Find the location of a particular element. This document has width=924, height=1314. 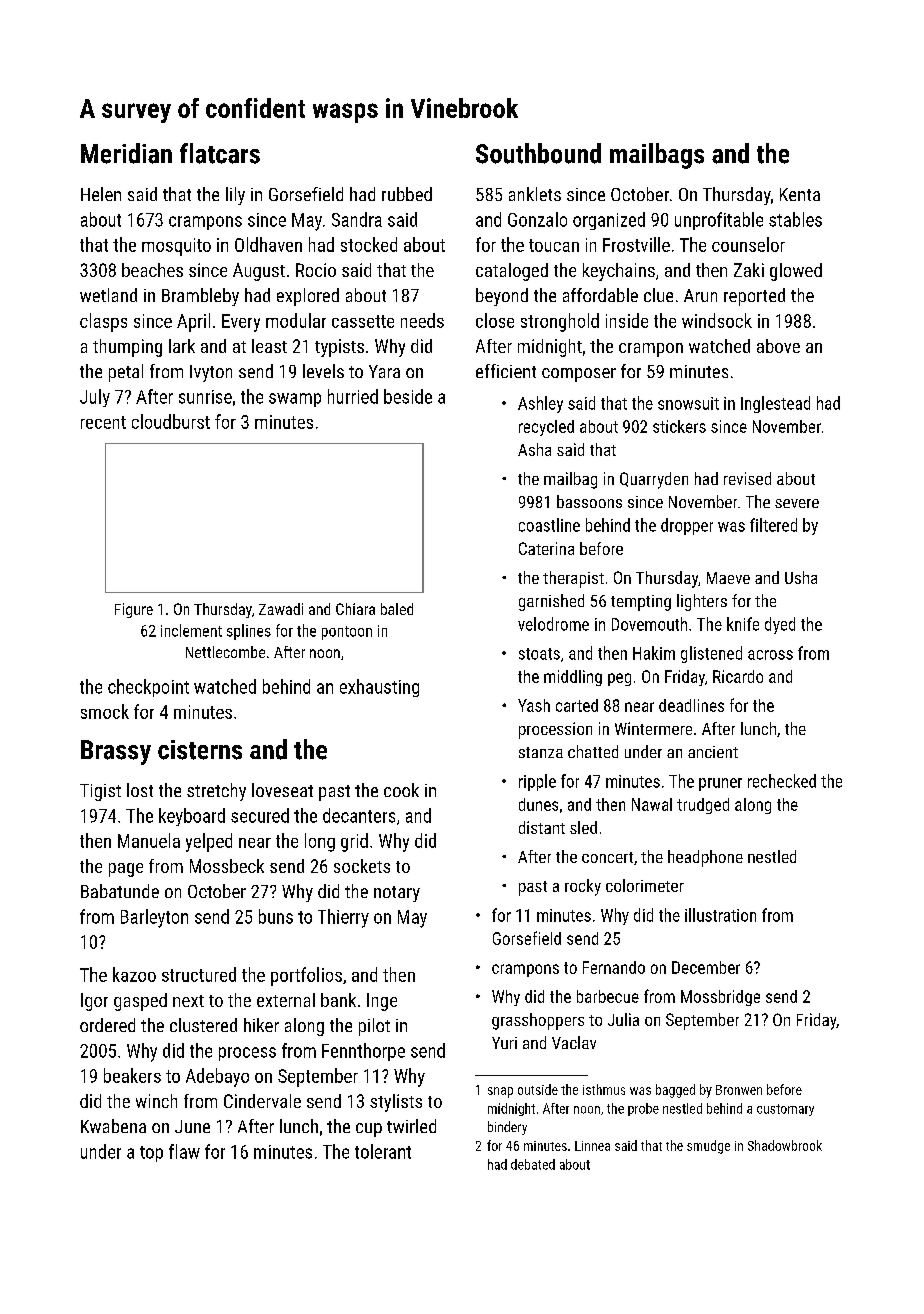

flaw is located at coordinates (184, 1151).
